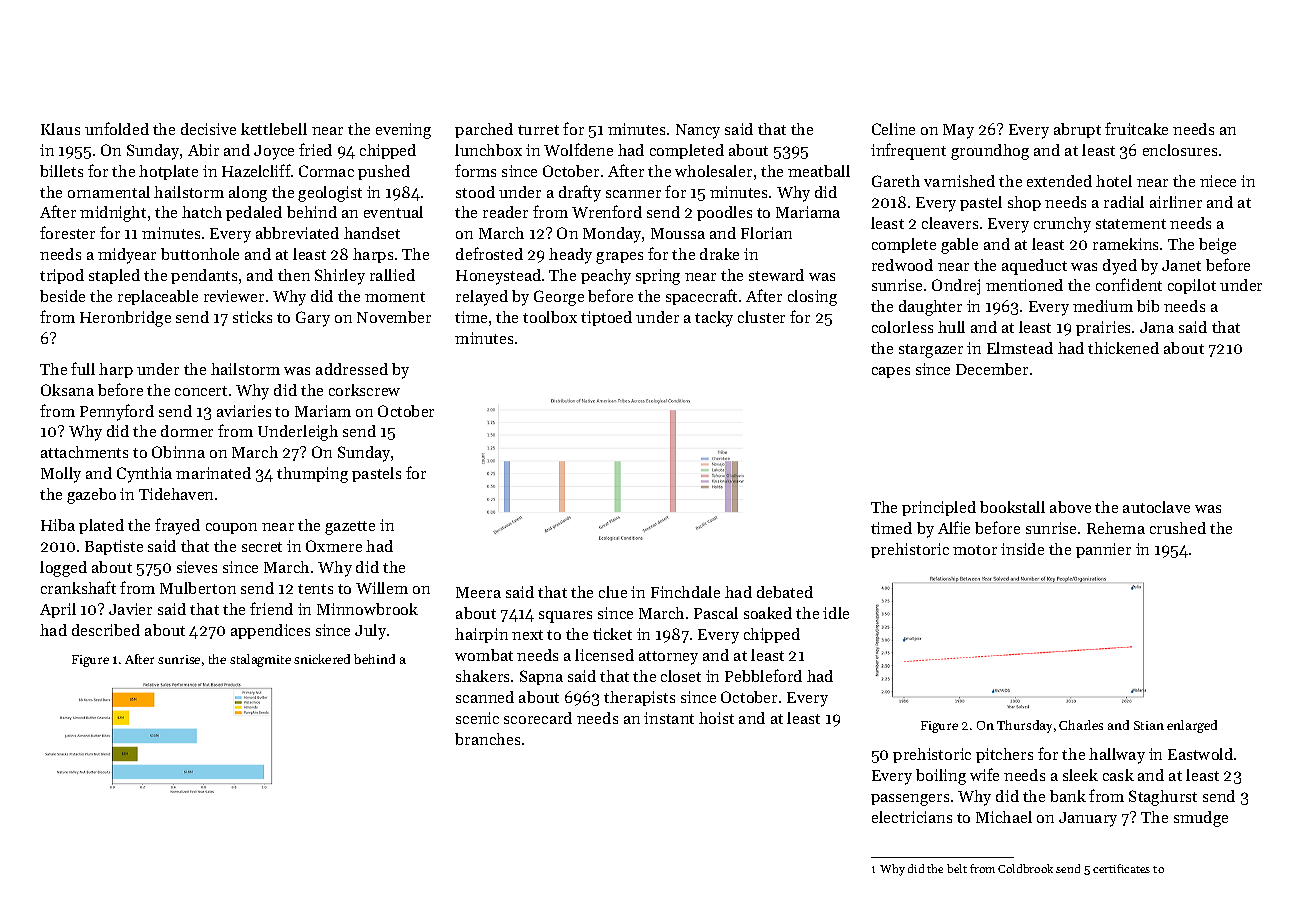 This image has height=924, width=1308. Describe the element at coordinates (487, 739) in the image. I see `branches` at that location.
